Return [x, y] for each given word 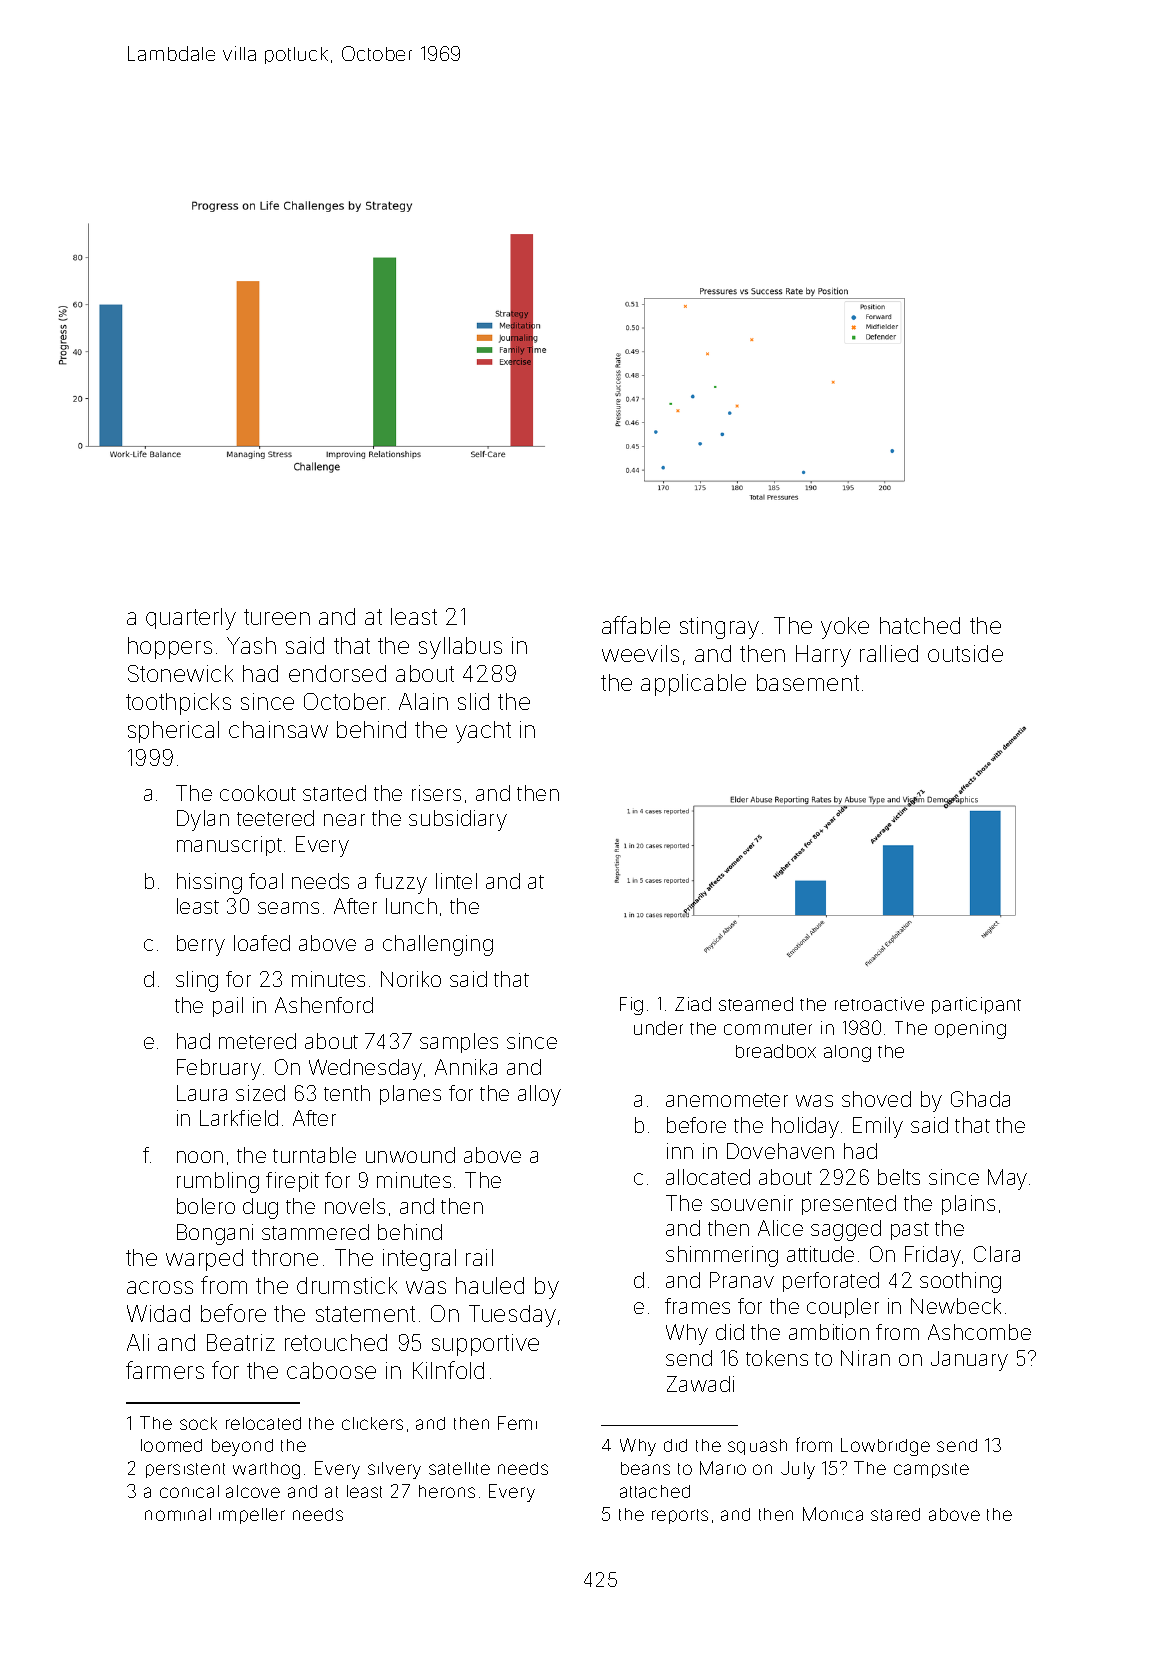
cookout [258, 793]
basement [808, 682]
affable [636, 625]
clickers [372, 1423]
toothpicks [178, 704]
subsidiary [458, 820]
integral [419, 1260]
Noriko [411, 979]
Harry [823, 656]
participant [976, 1005]
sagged [846, 1230]
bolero [206, 1206]
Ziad [693, 1004]
